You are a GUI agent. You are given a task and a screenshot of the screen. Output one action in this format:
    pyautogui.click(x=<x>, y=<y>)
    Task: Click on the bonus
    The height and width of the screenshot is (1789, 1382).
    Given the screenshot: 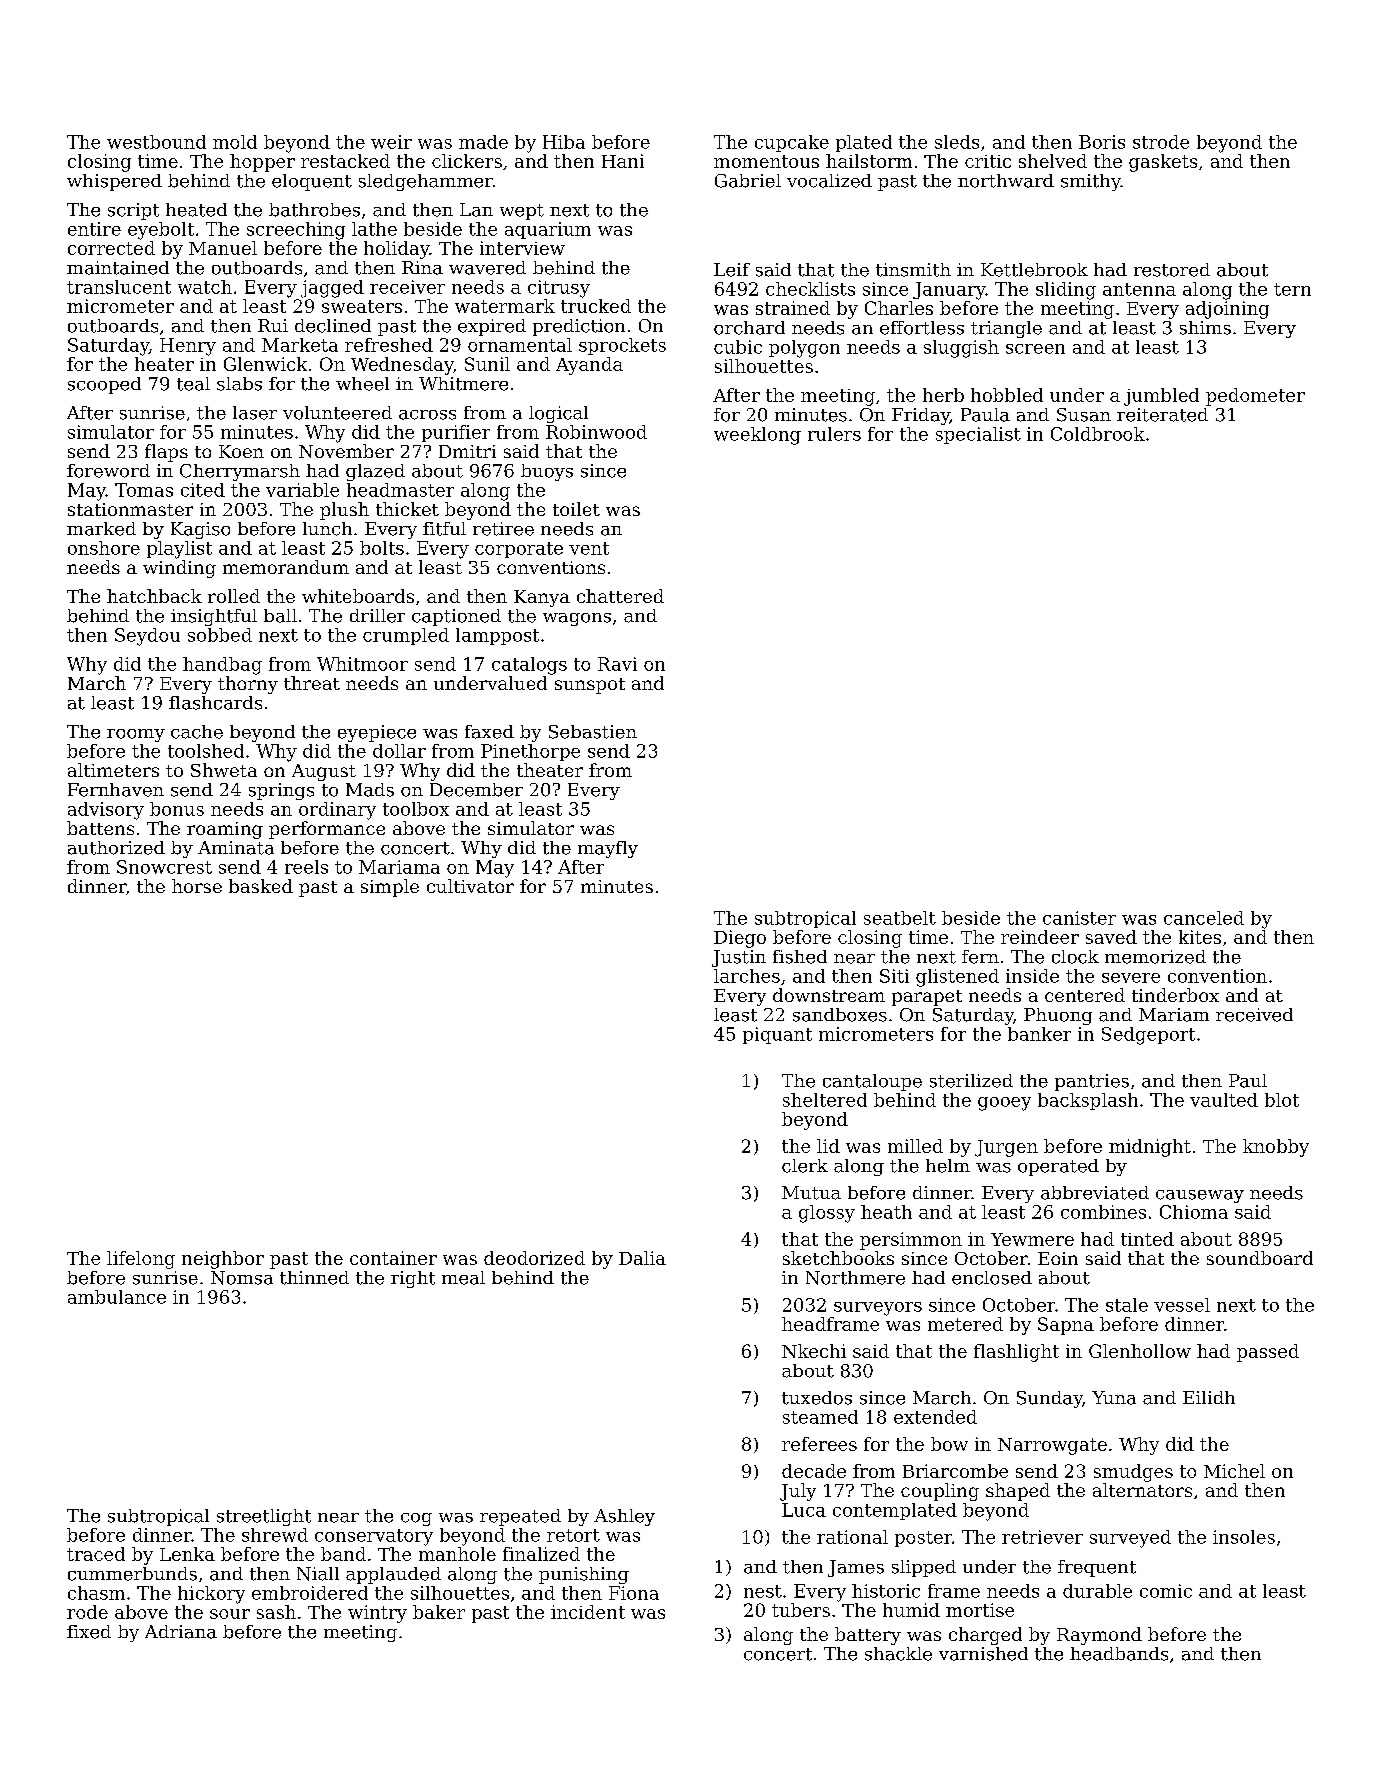 What is the action you would take?
    pyautogui.click(x=177, y=809)
